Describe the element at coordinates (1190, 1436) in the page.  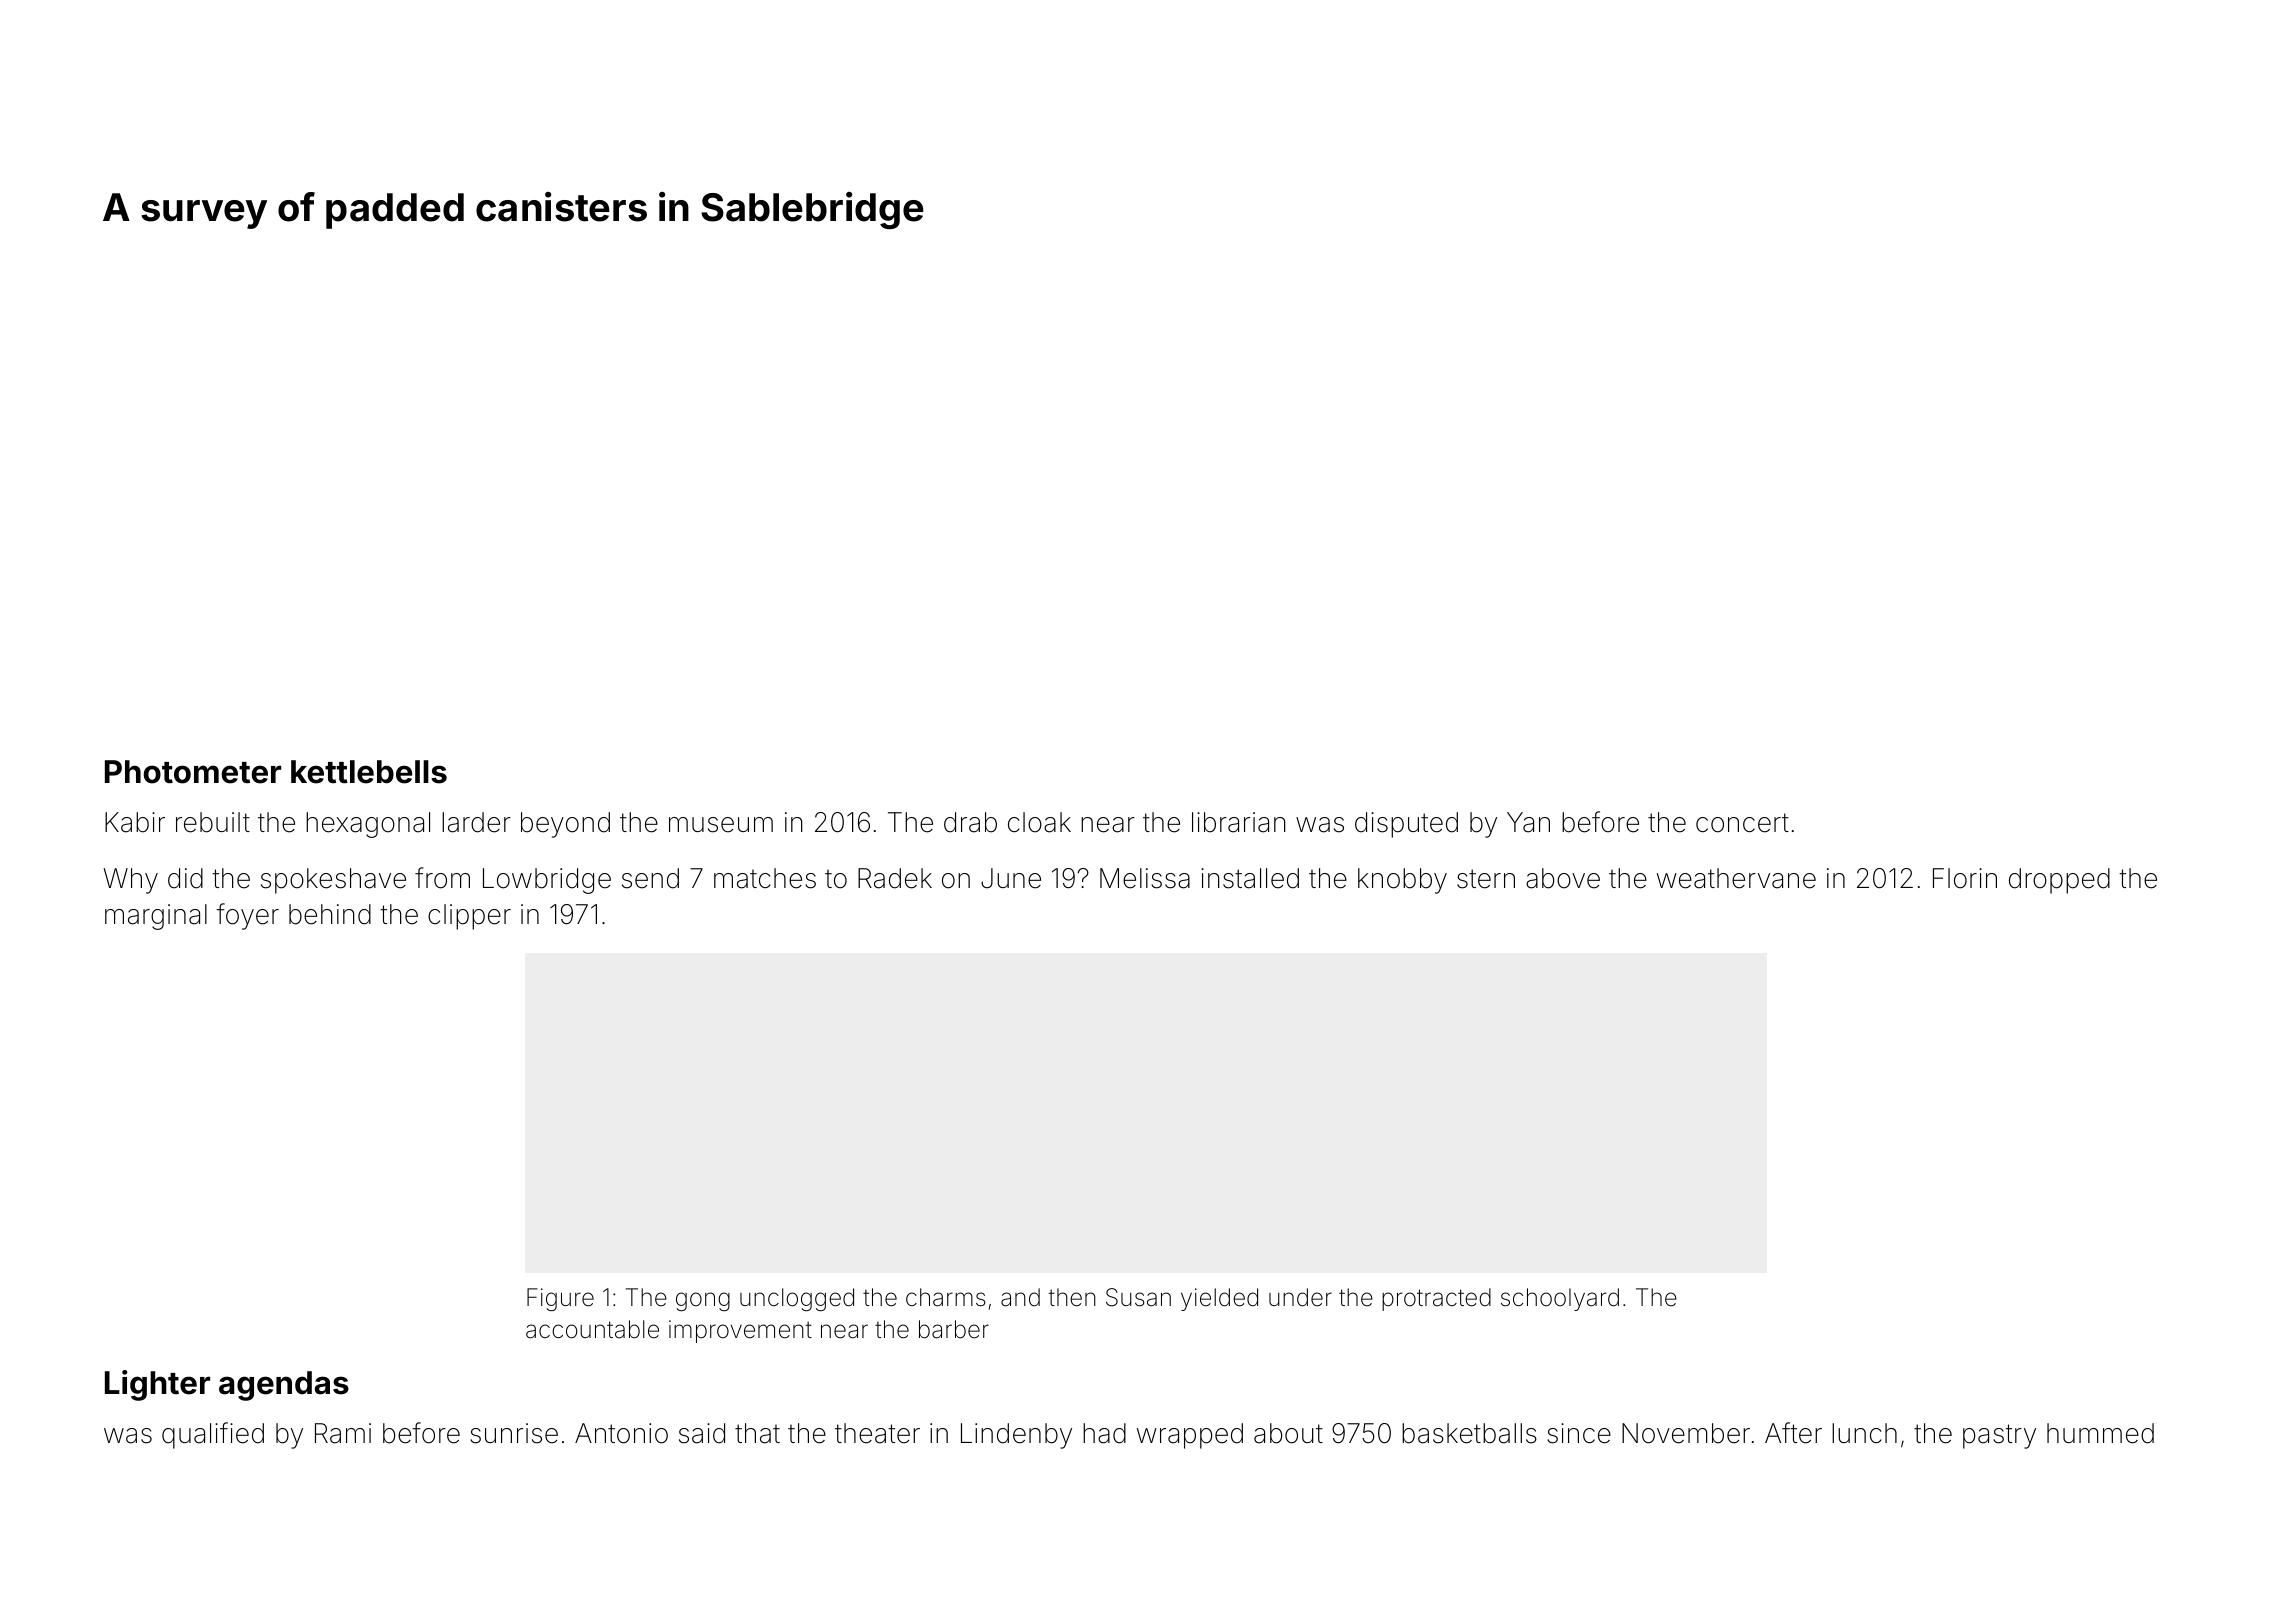
I see `wrapped` at that location.
